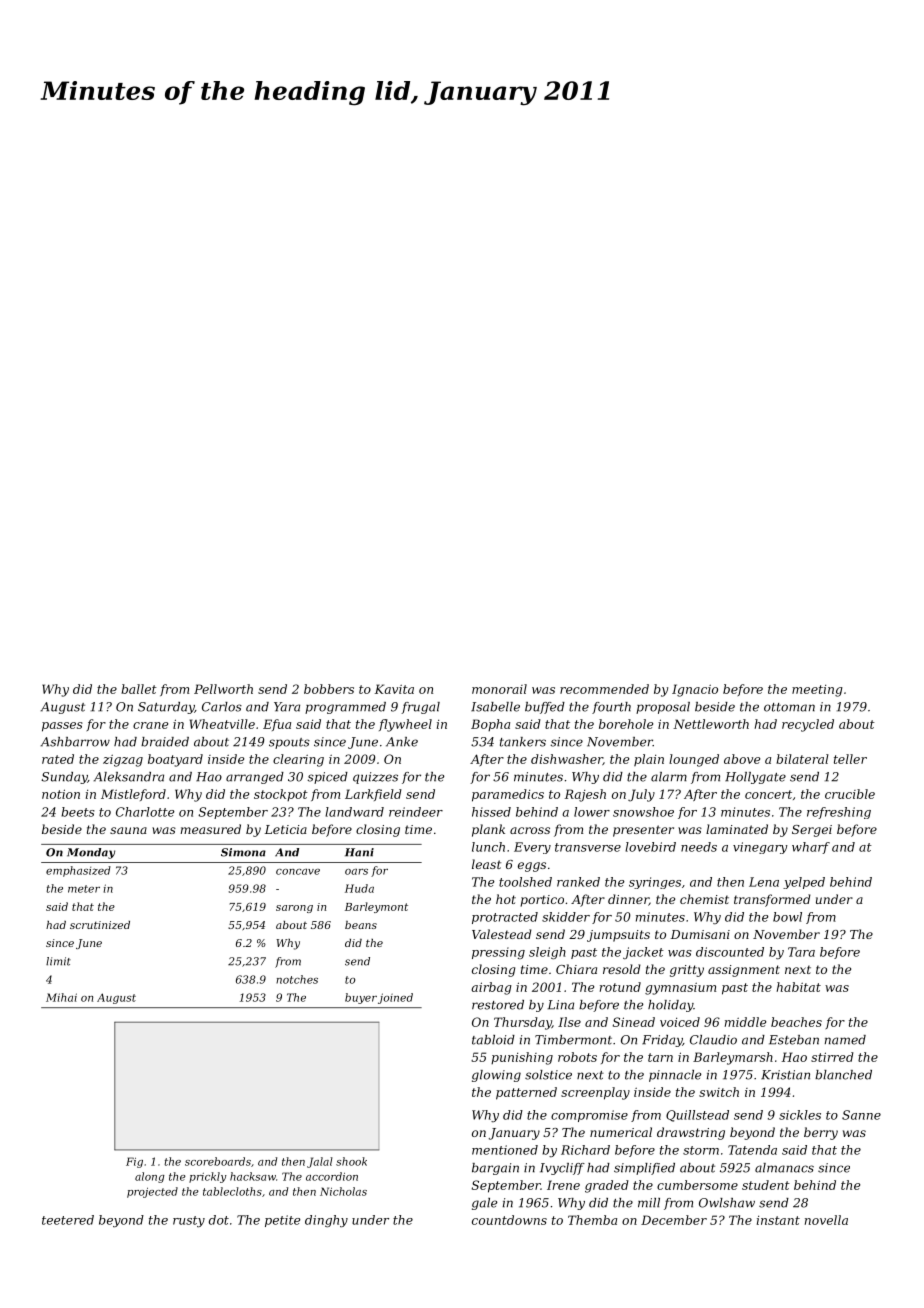  I want to click on teetered, so click(68, 1220).
